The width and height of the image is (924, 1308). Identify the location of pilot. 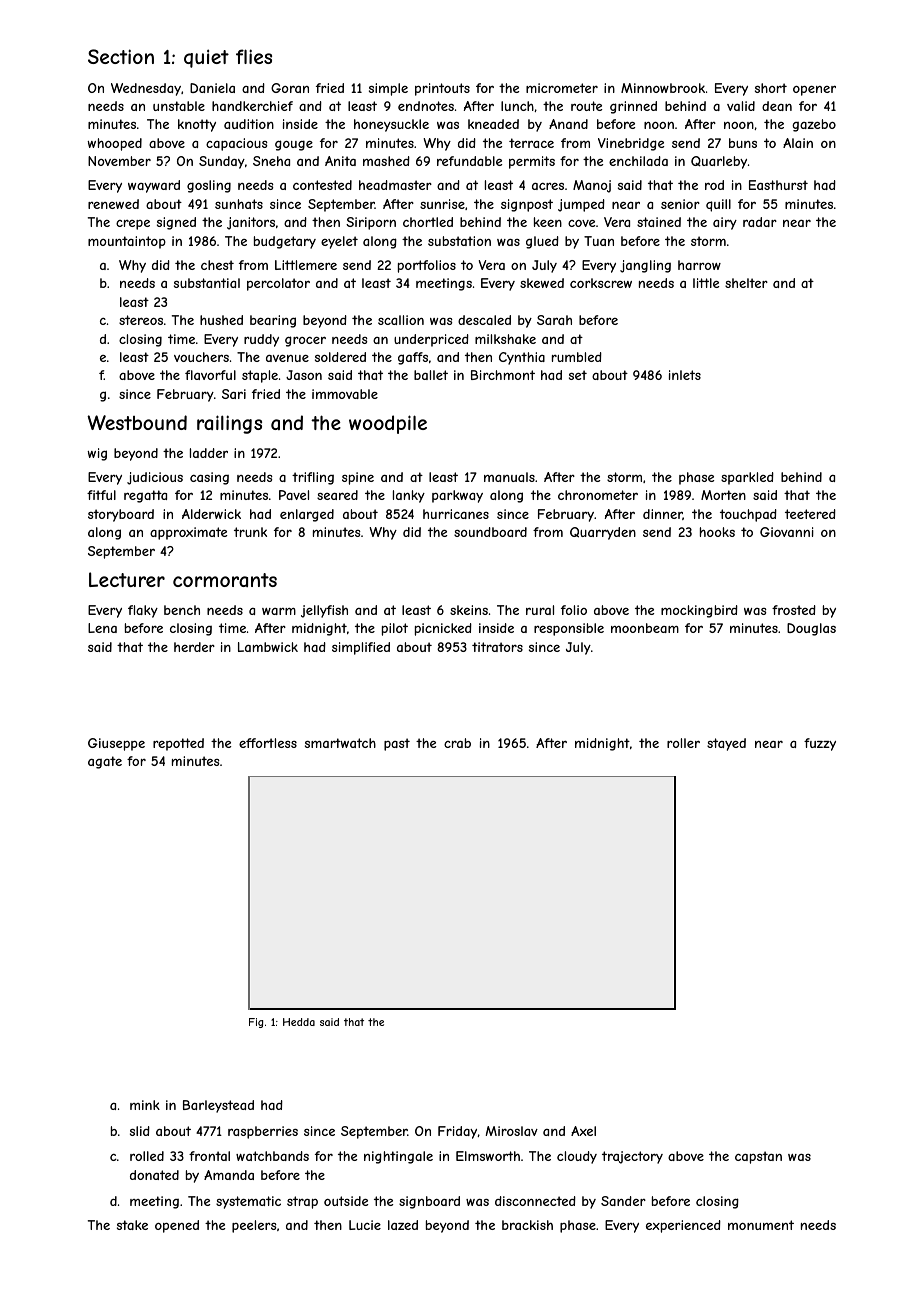
(395, 629).
